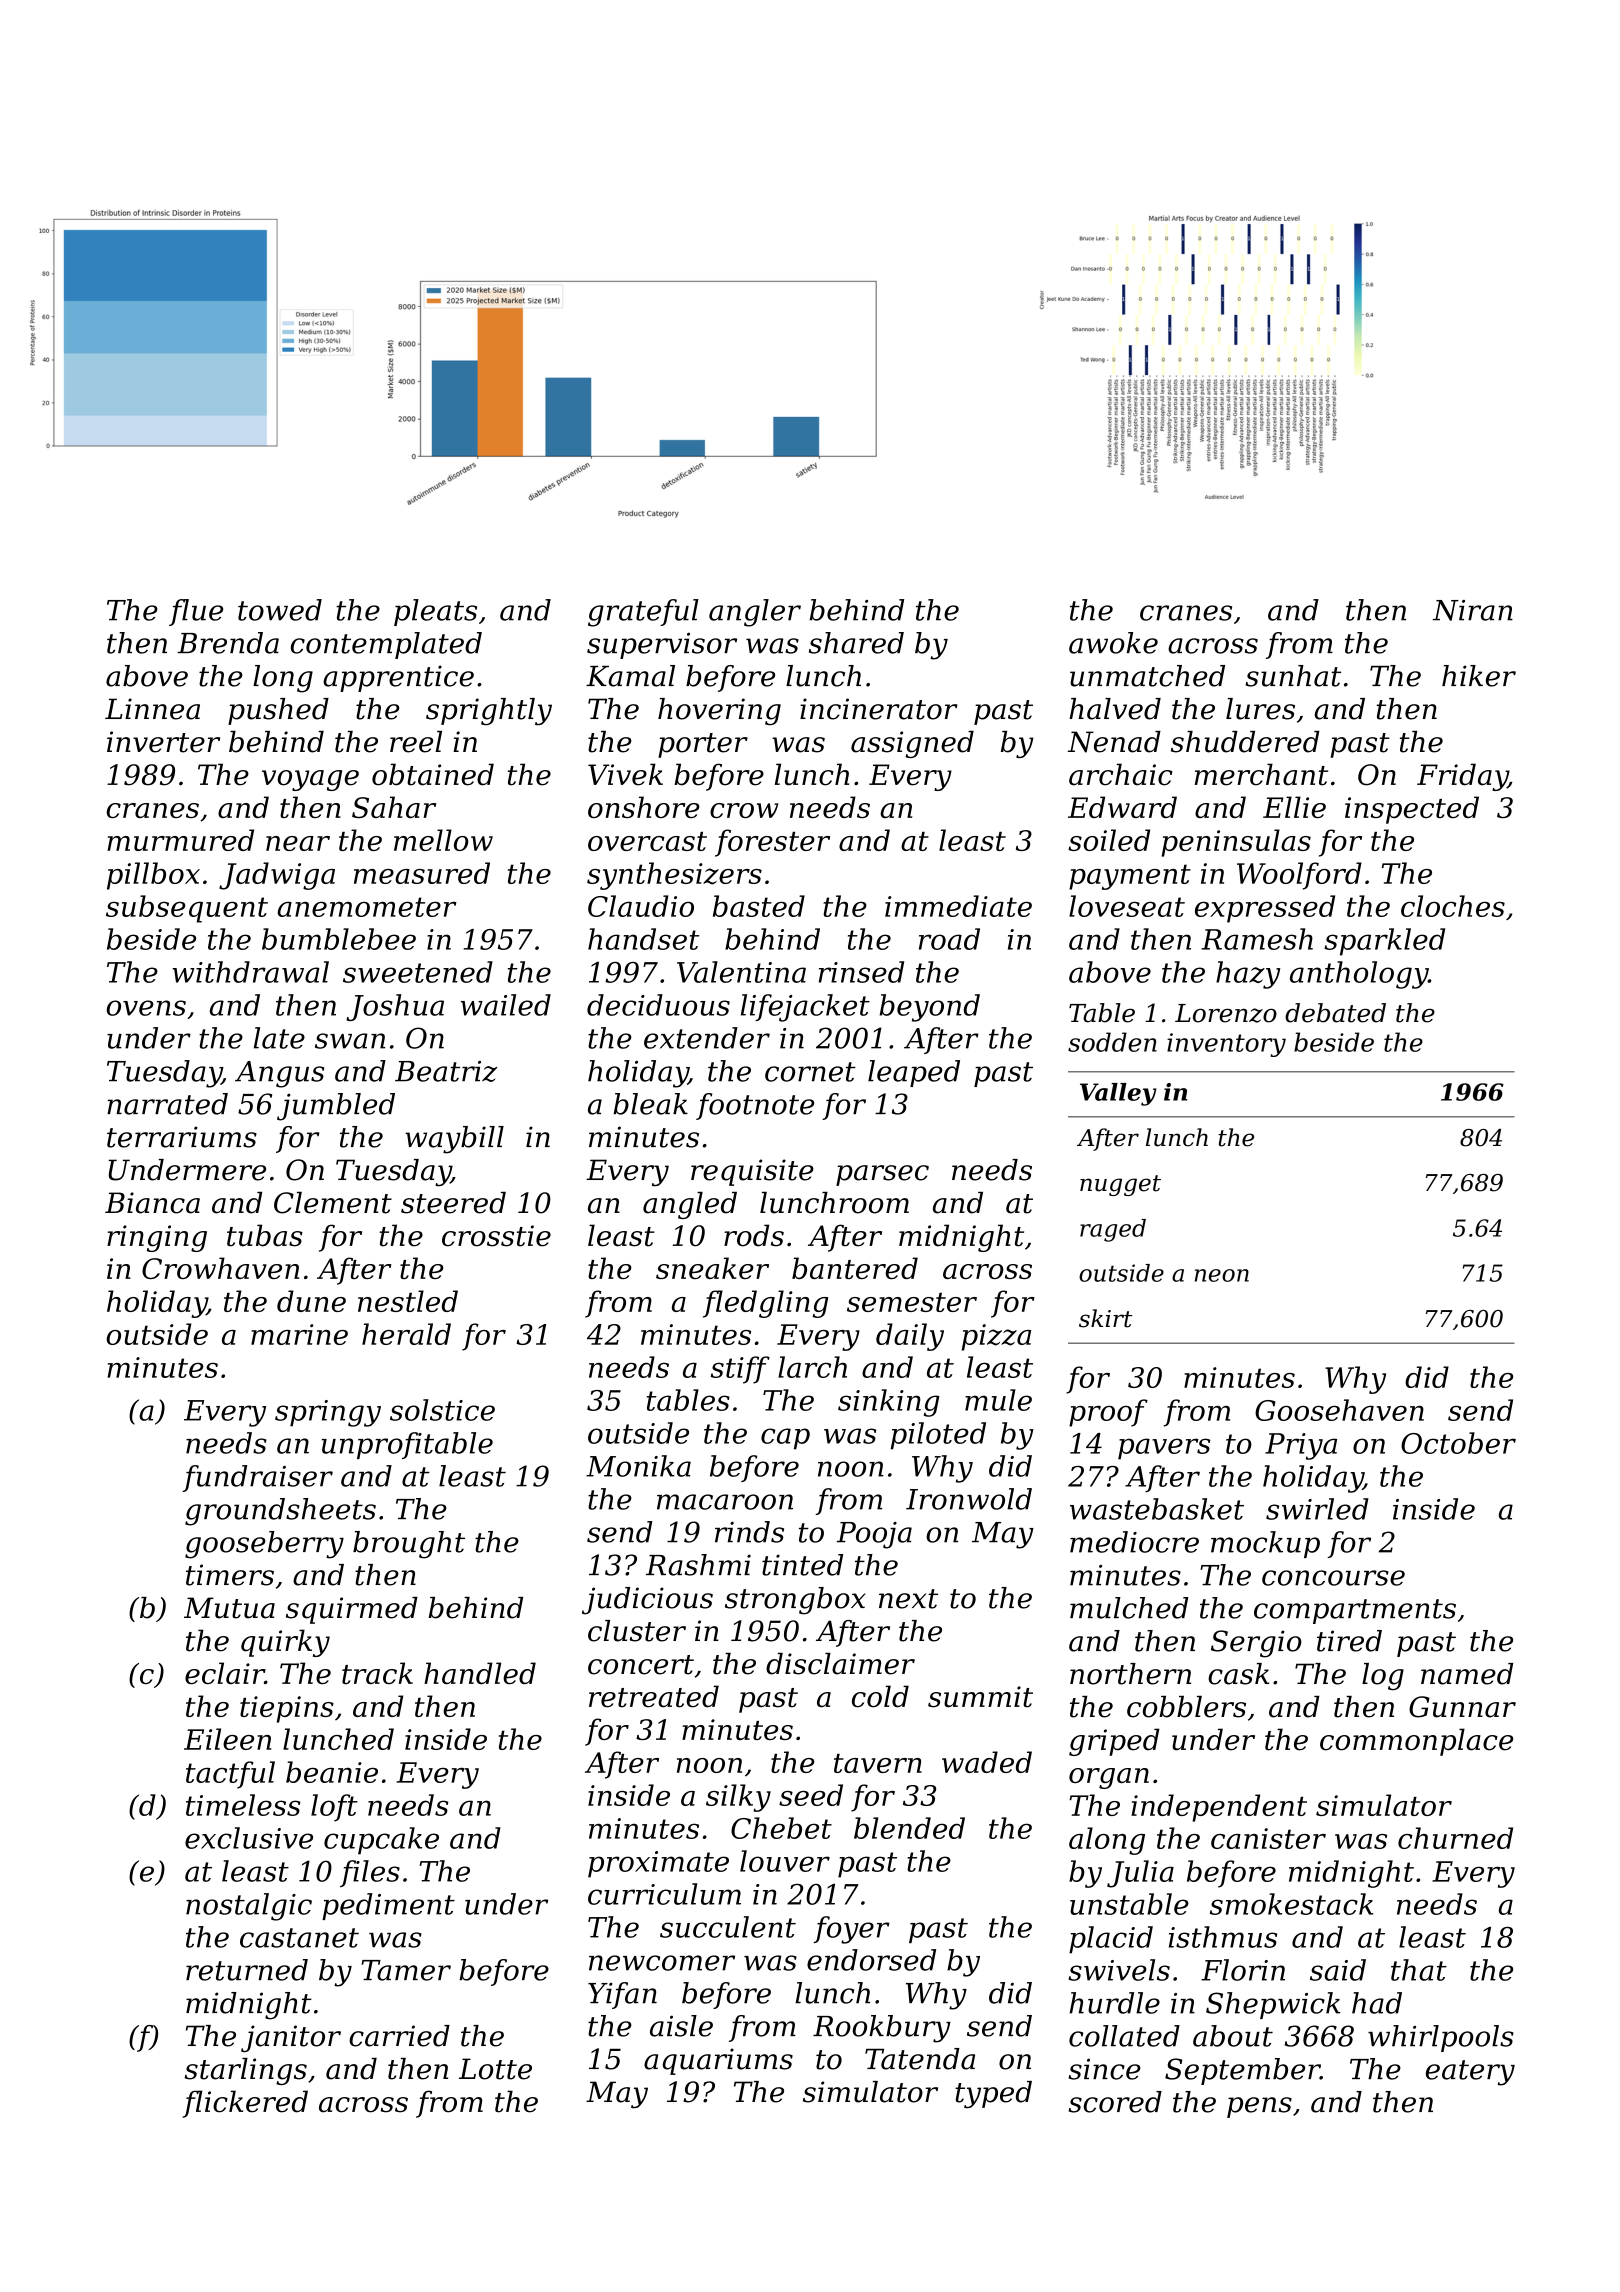 The image size is (1620, 2292). I want to click on neon, so click(1222, 1275).
